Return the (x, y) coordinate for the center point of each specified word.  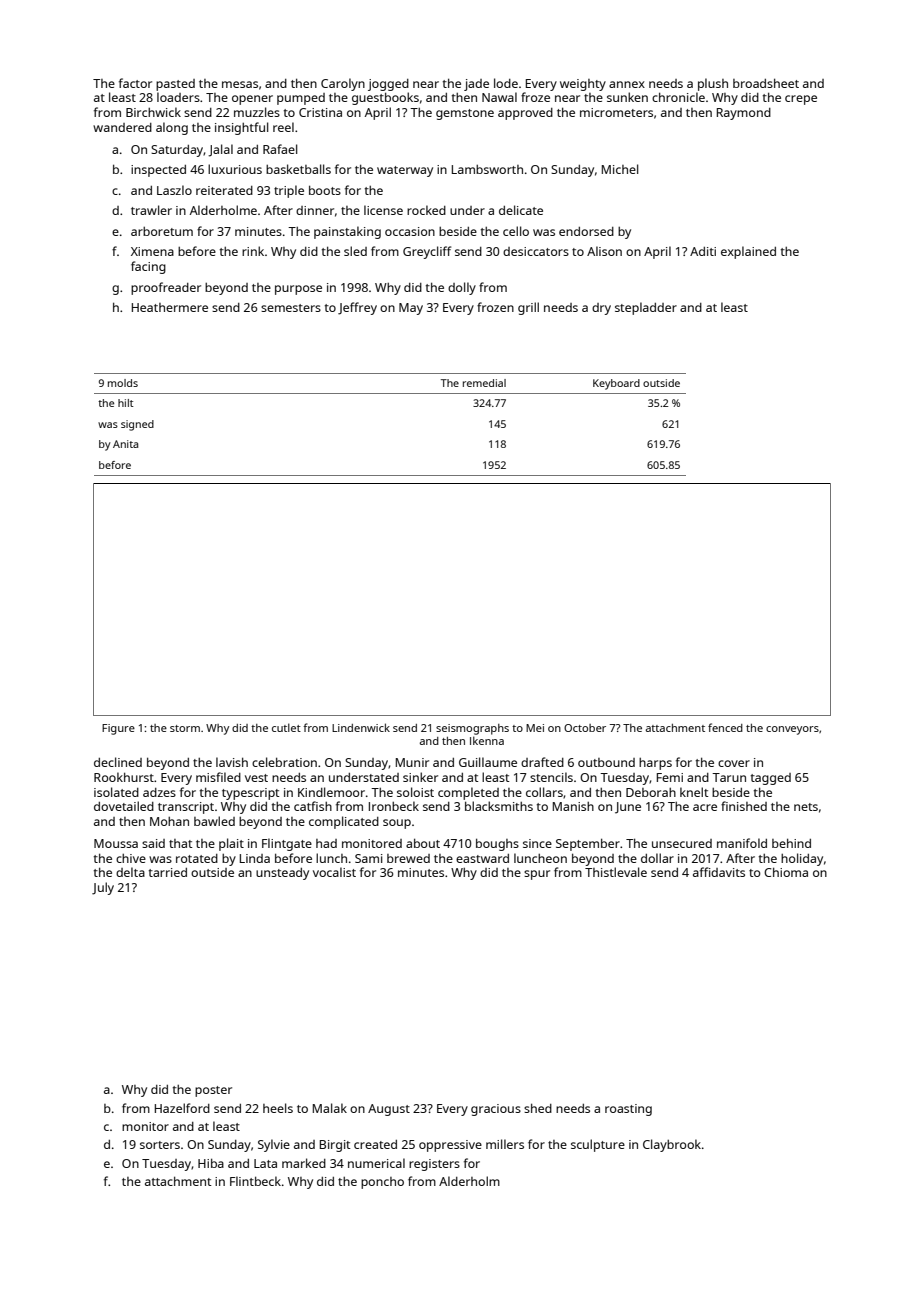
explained (748, 252)
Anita (125, 444)
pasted (175, 85)
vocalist (334, 872)
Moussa (116, 843)
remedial (484, 383)
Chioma (786, 872)
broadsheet (766, 83)
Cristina (320, 112)
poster (213, 1091)
